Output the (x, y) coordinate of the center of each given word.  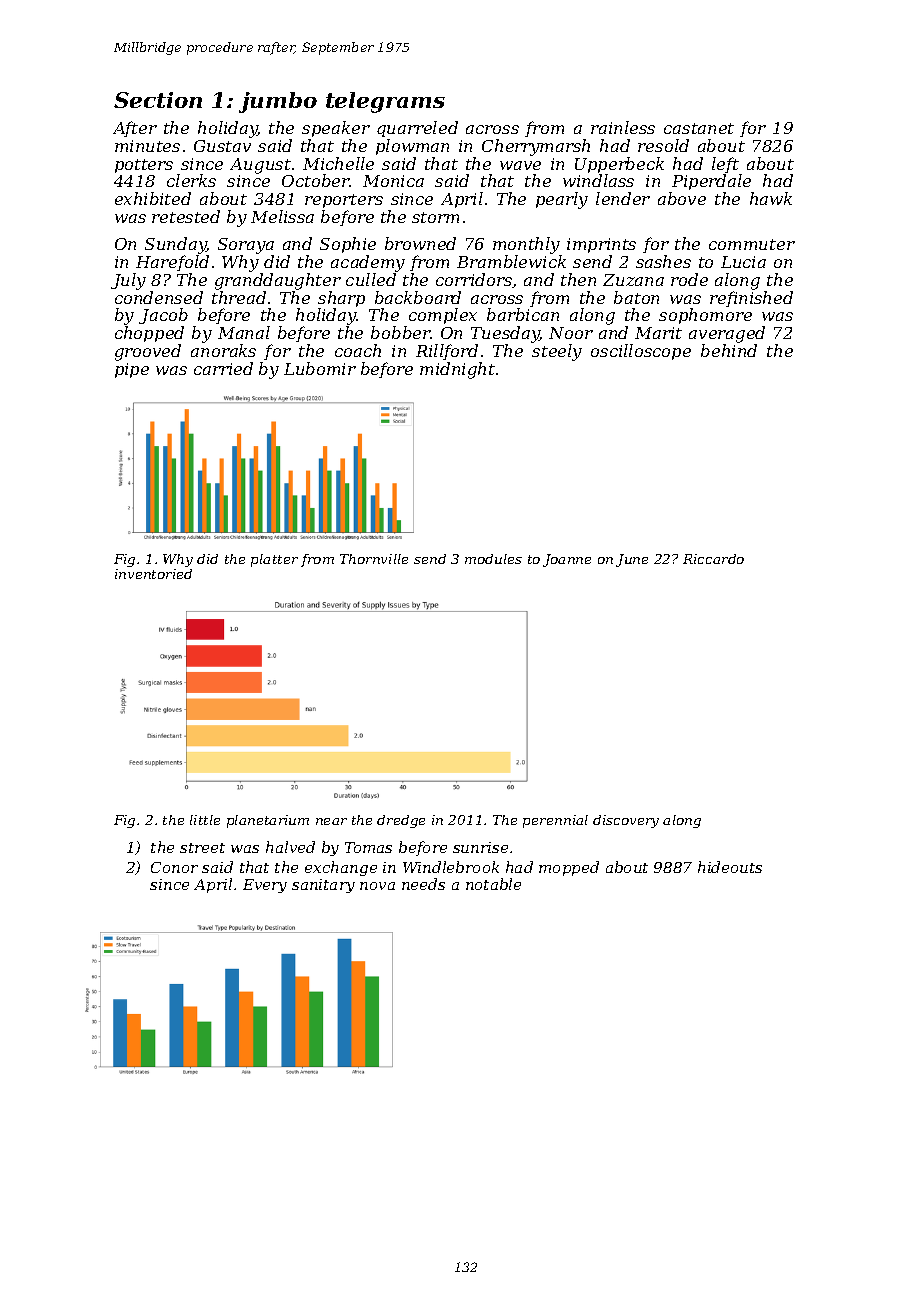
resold (663, 145)
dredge (401, 821)
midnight (457, 370)
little (205, 820)
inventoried (153, 574)
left (725, 165)
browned (420, 243)
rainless (623, 127)
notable (493, 884)
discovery (626, 821)
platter (274, 560)
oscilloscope (641, 352)
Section (158, 100)
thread (239, 297)
